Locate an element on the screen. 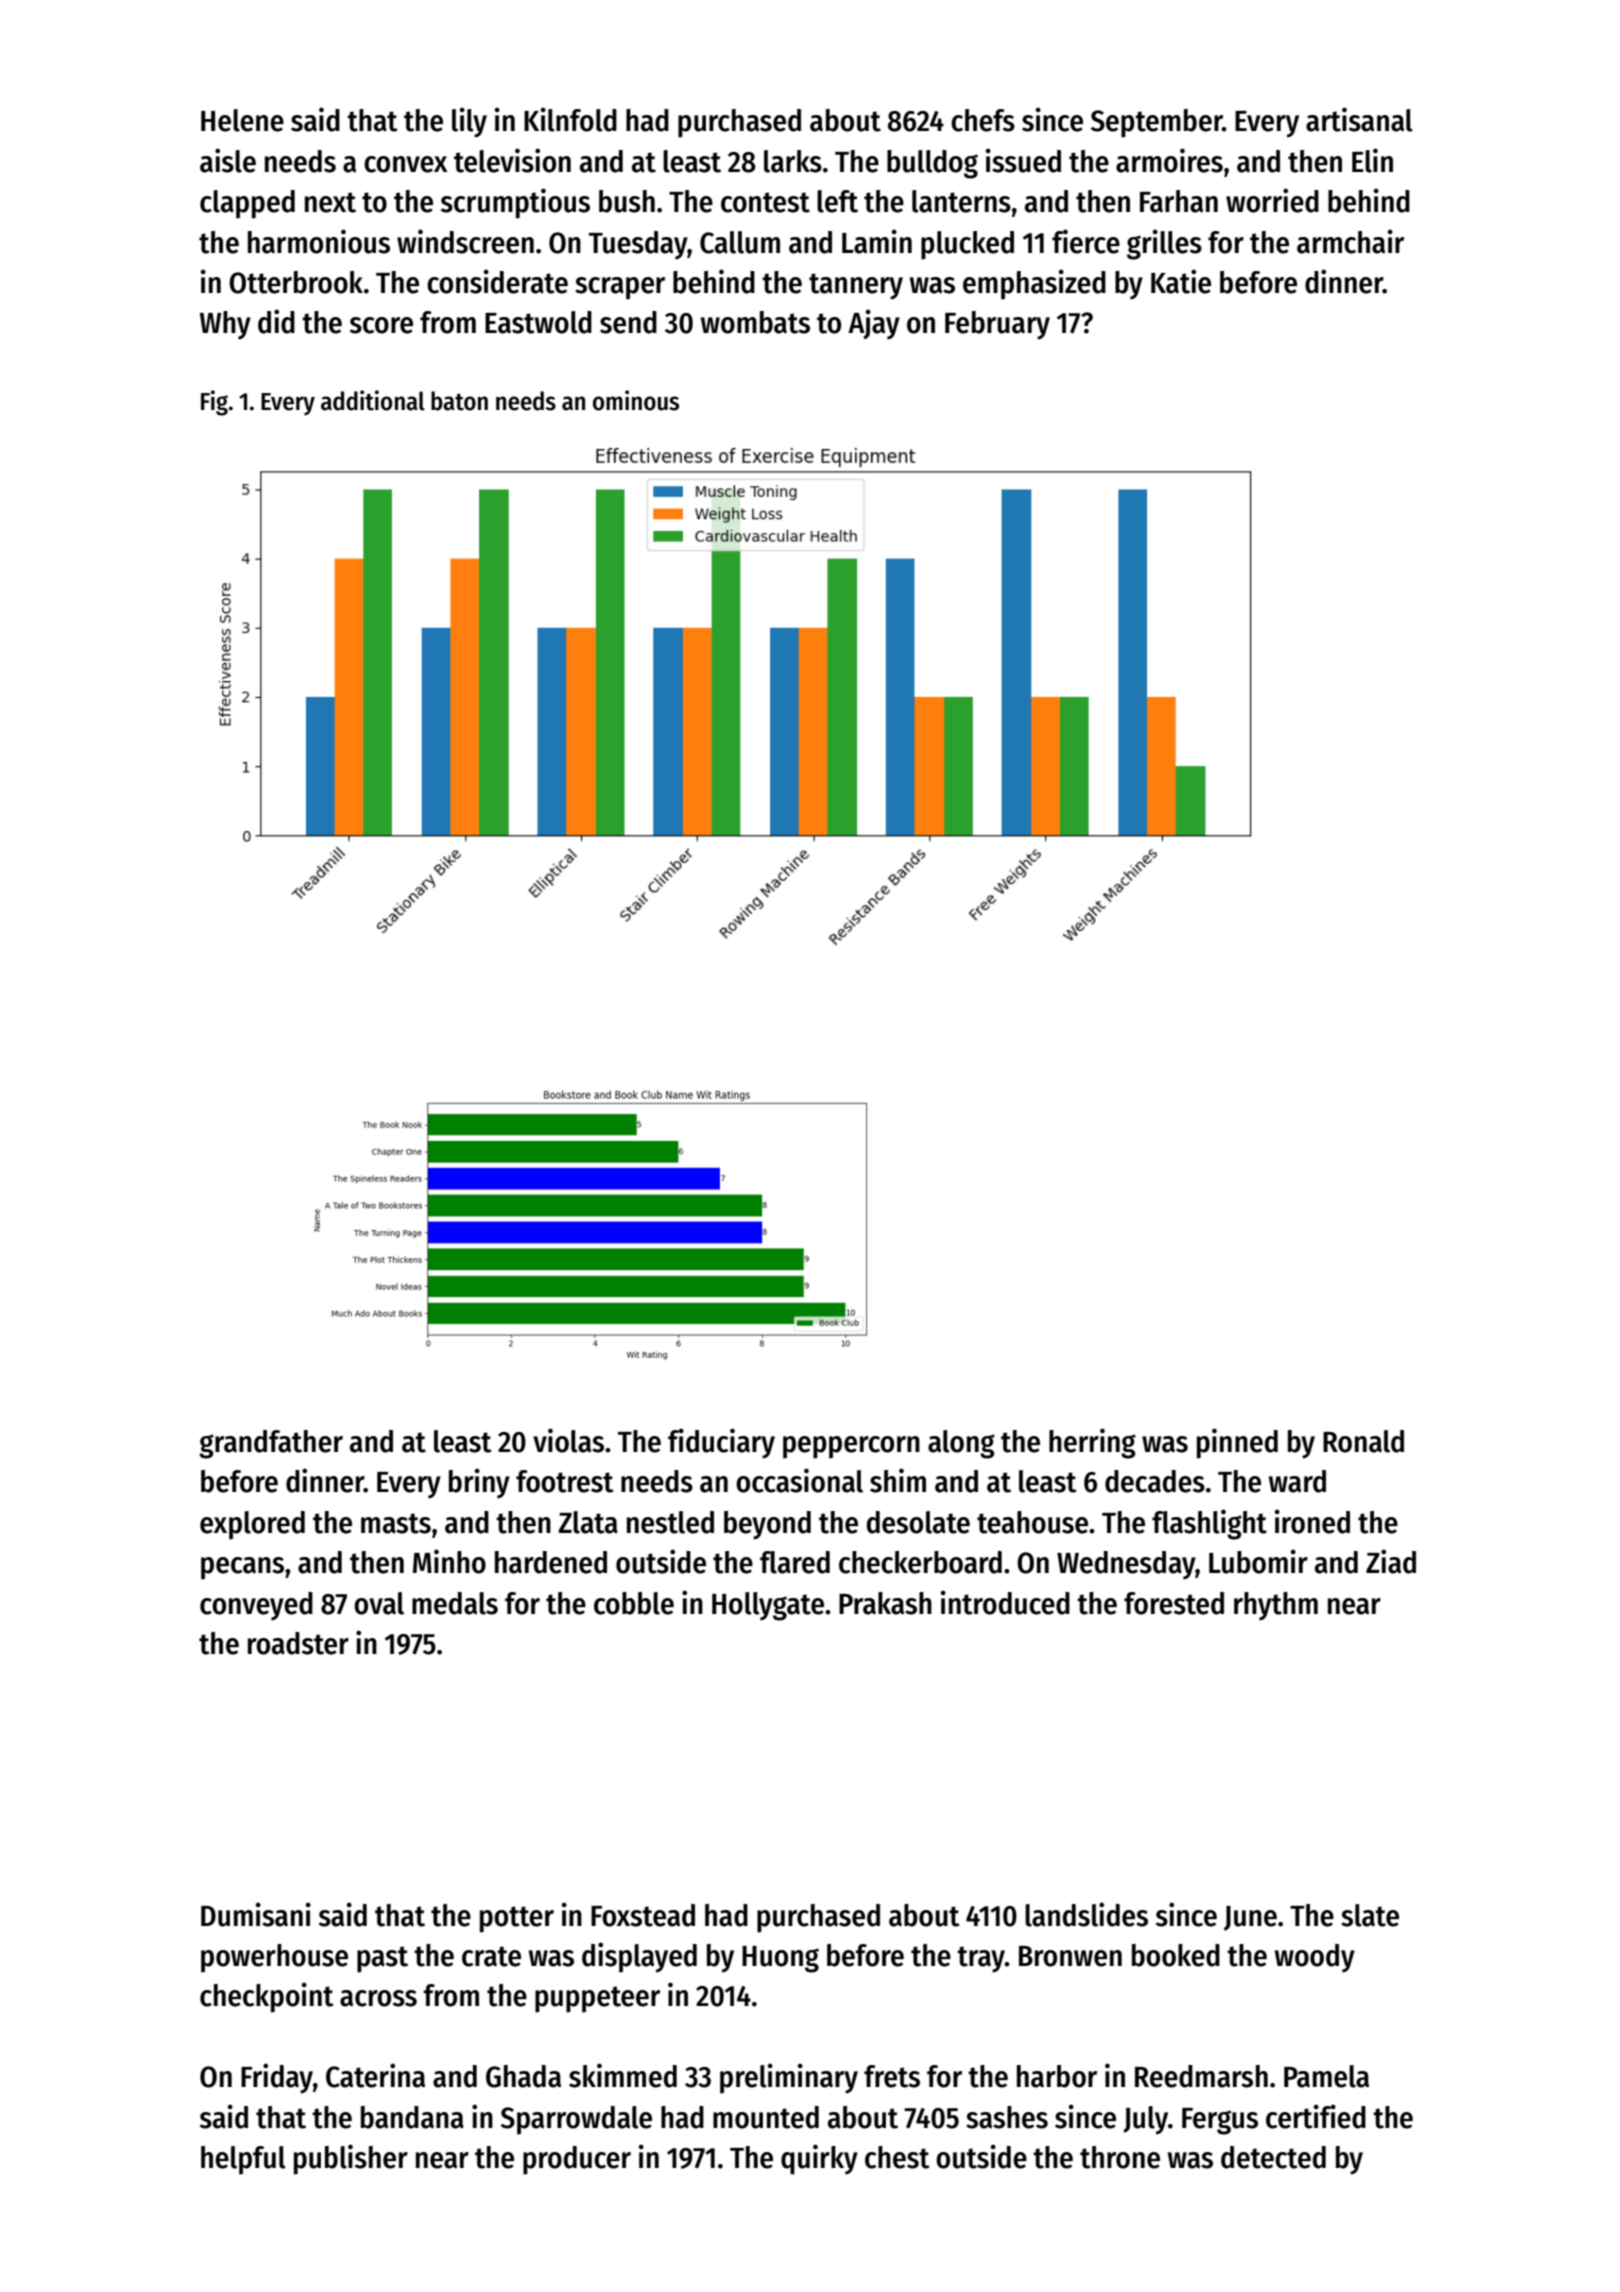 This screenshot has height=2292, width=1620. Katie is located at coordinates (1181, 281).
